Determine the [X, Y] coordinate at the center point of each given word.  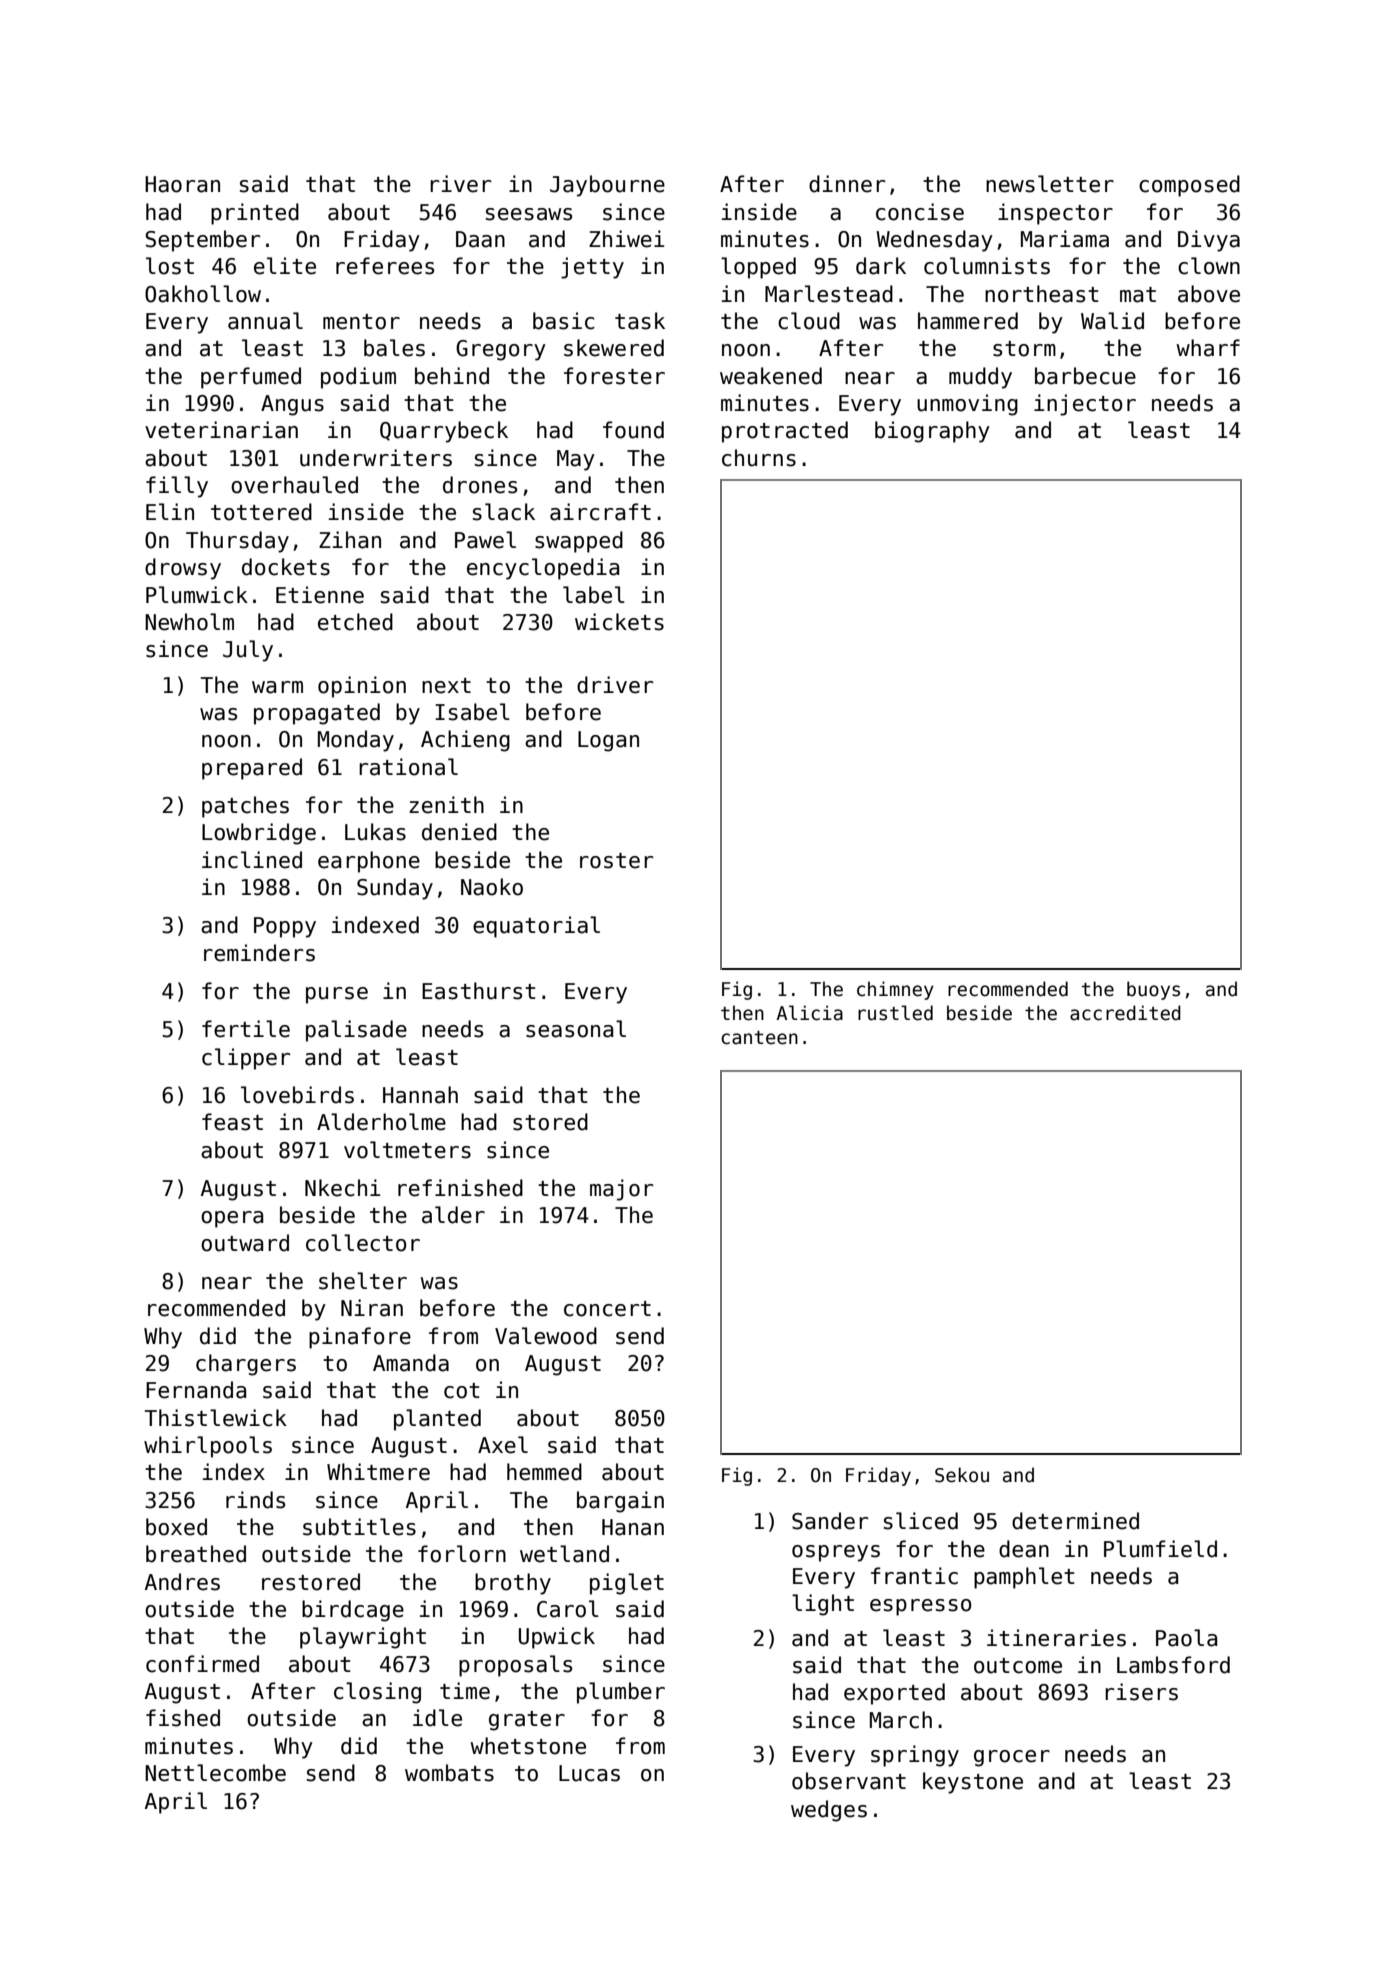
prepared [252, 769]
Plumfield [1160, 1549]
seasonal [576, 1029]
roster [616, 861]
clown [1209, 266]
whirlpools [208, 1447]
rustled [895, 1013]
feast [232, 1122]
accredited [1125, 1013]
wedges [829, 1811]
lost [170, 266]
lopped [758, 268]
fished [183, 1718]
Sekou [962, 1475]
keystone [973, 1783]
